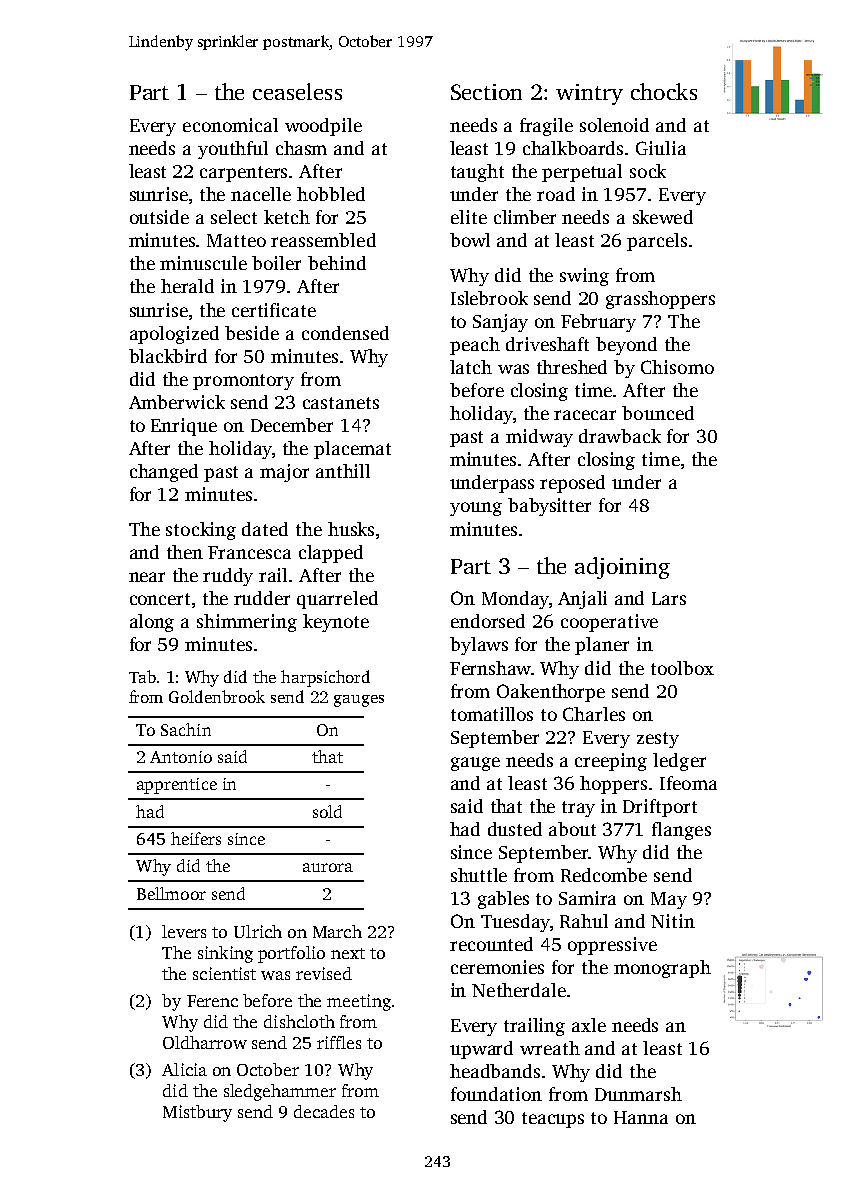  What do you see at coordinates (661, 148) in the image?
I see `Giulia` at bounding box center [661, 148].
